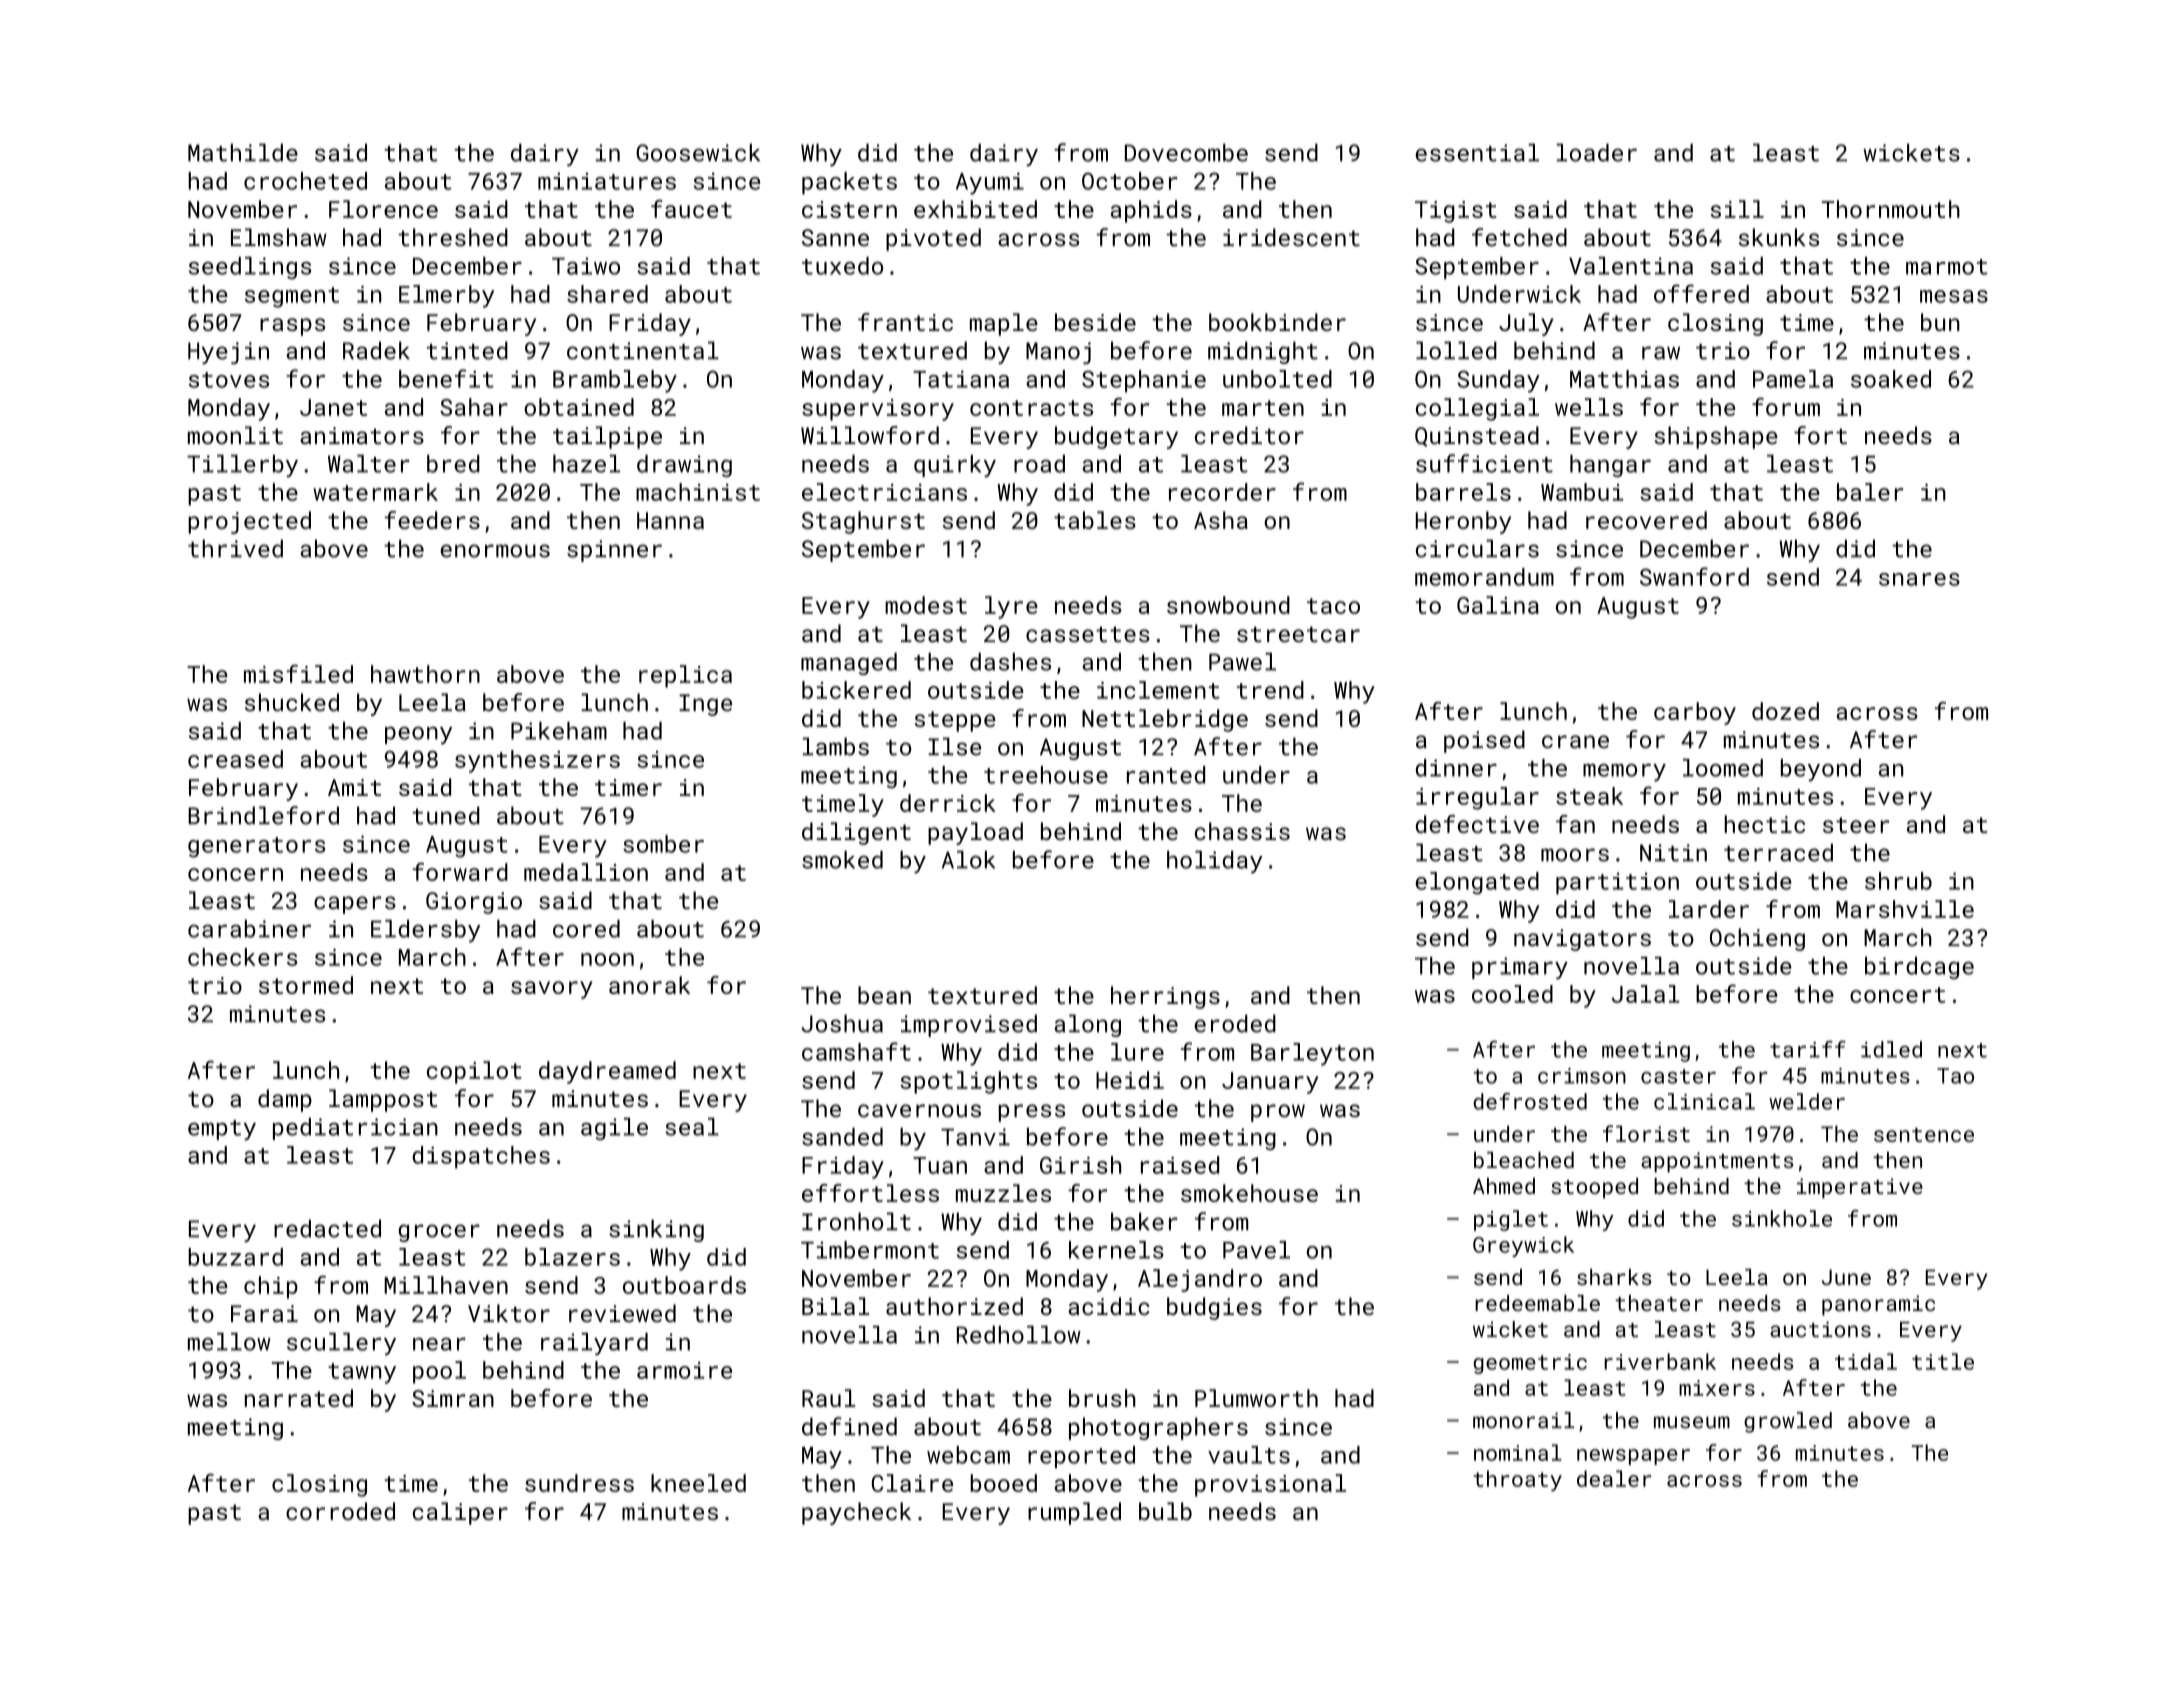  I want to click on bulb, so click(1165, 1511).
